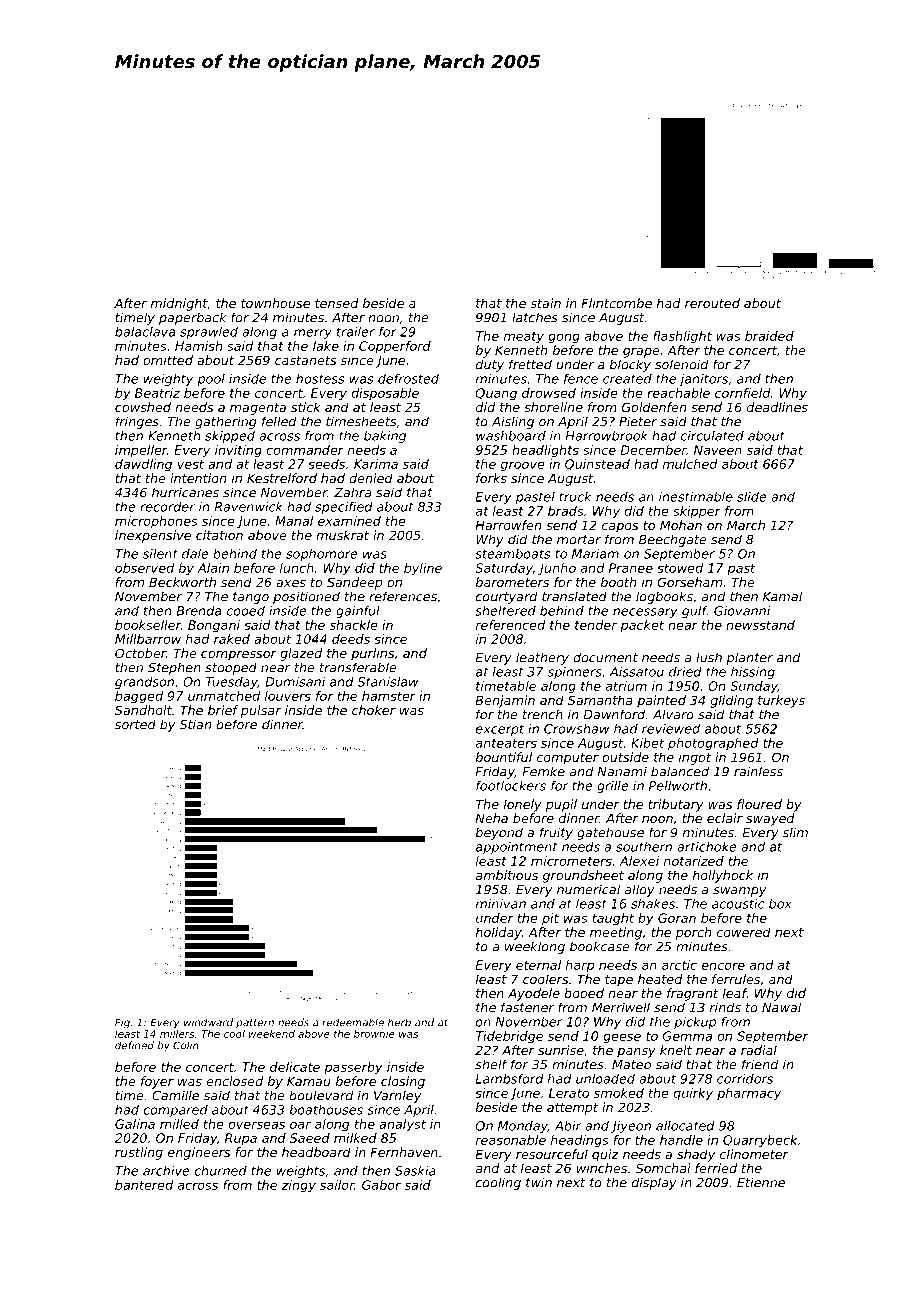  Describe the element at coordinates (134, 1045) in the screenshot. I see `defined` at that location.
